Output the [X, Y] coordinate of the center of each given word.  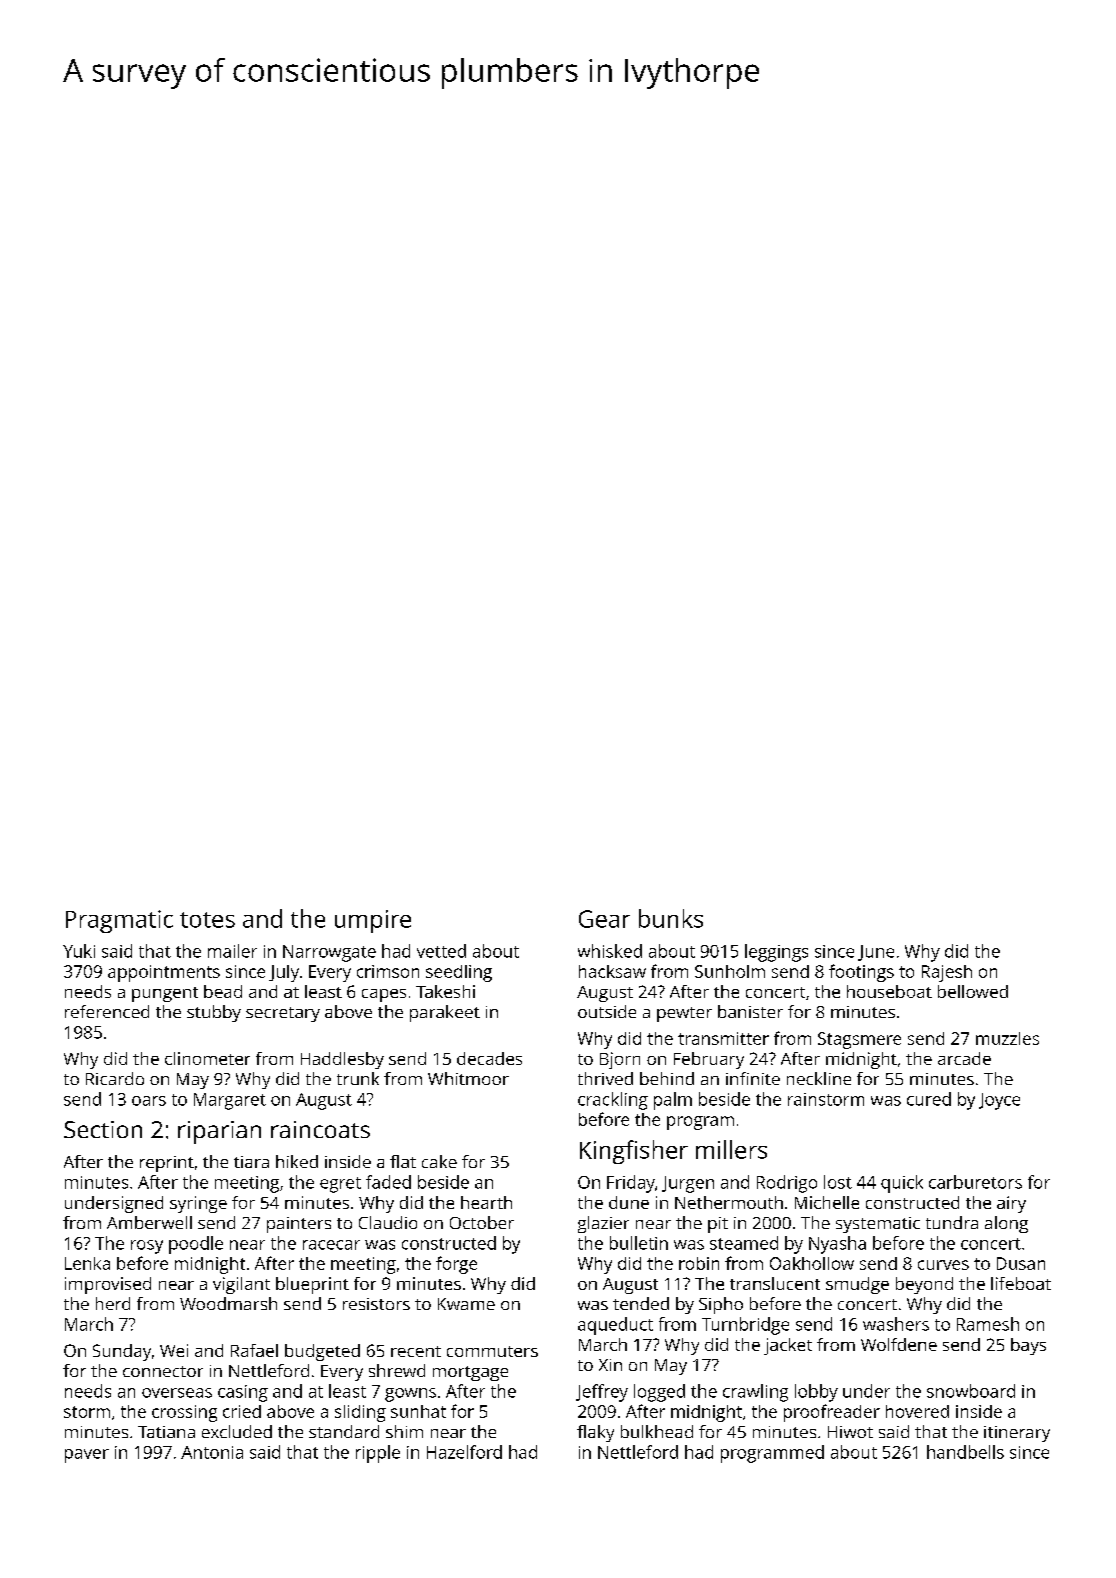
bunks [671, 918]
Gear [604, 919]
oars [149, 1101]
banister [750, 1011]
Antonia [212, 1452]
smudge [857, 1285]
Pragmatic [119, 921]
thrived [605, 1078]
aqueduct [615, 1326]
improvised [108, 1285]
